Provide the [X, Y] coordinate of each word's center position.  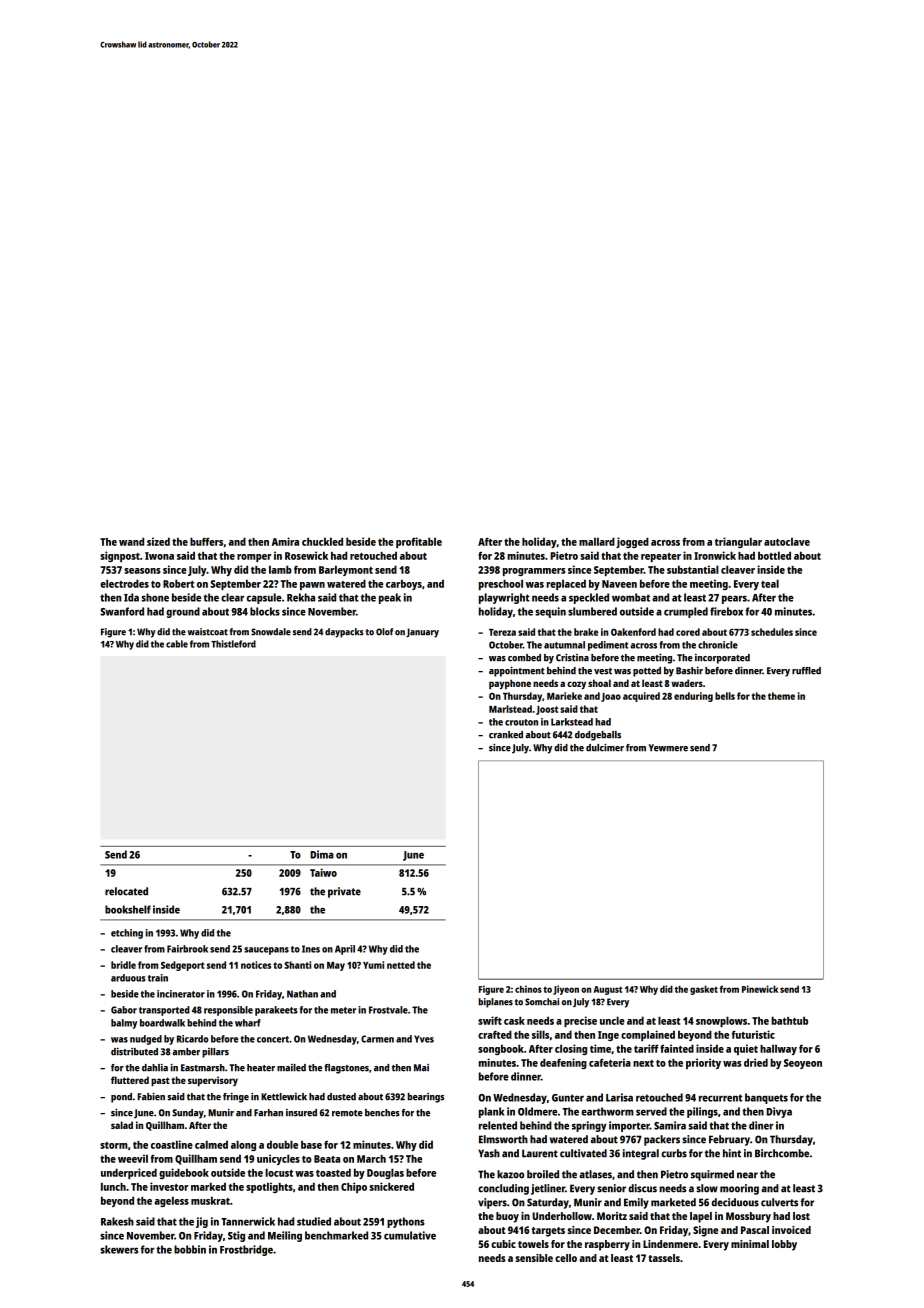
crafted [495, 1034]
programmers [534, 572]
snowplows [721, 1021]
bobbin [190, 1249]
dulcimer [605, 747]
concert [273, 1039]
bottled [774, 555]
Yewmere [668, 748]
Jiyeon [566, 990]
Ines [311, 949]
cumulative [410, 1235]
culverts [779, 1202]
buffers [206, 541]
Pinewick [760, 989]
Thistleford [233, 644]
